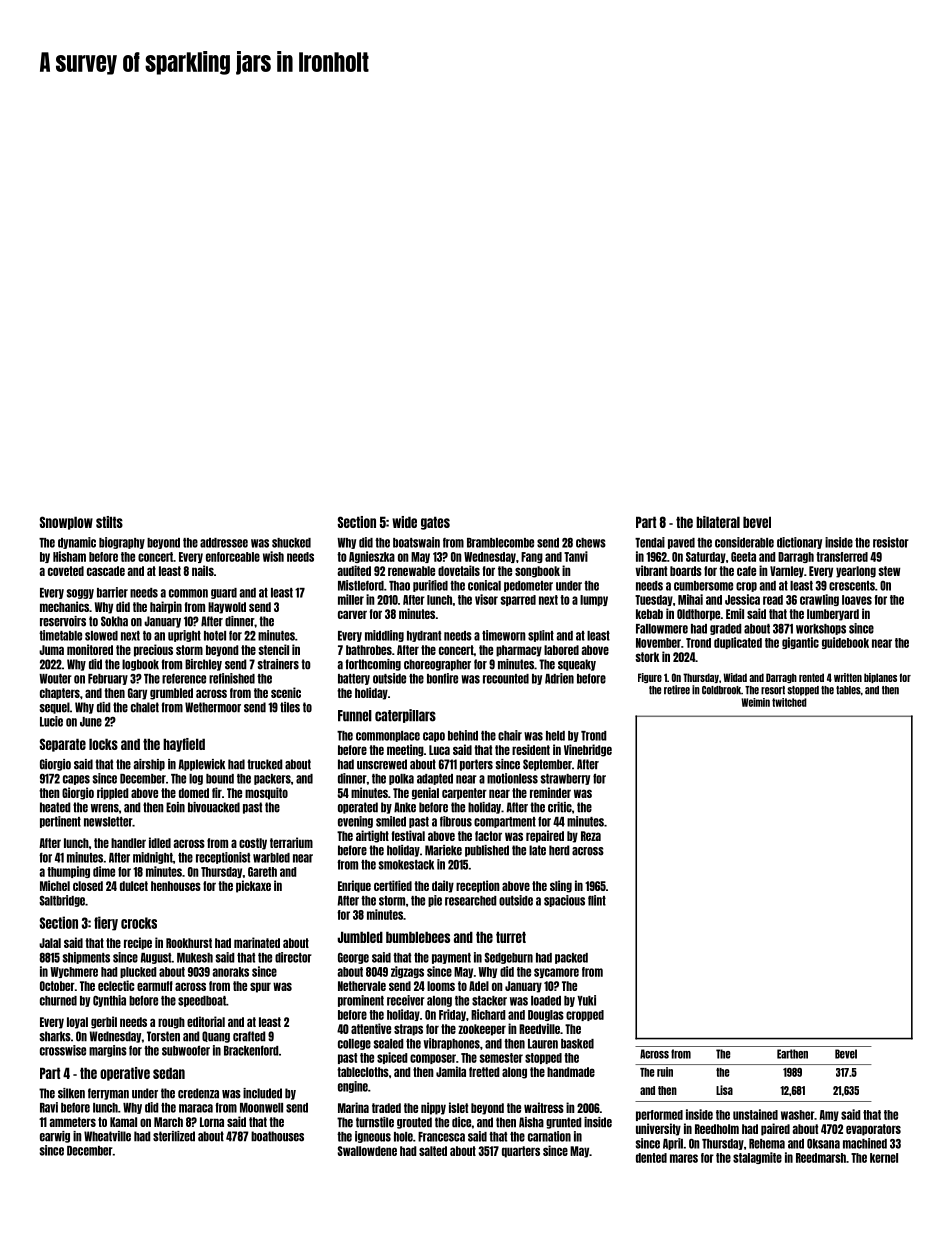 This screenshot has width=952, height=1233. Describe the element at coordinates (106, 571) in the screenshot. I see `cascade` at that location.
